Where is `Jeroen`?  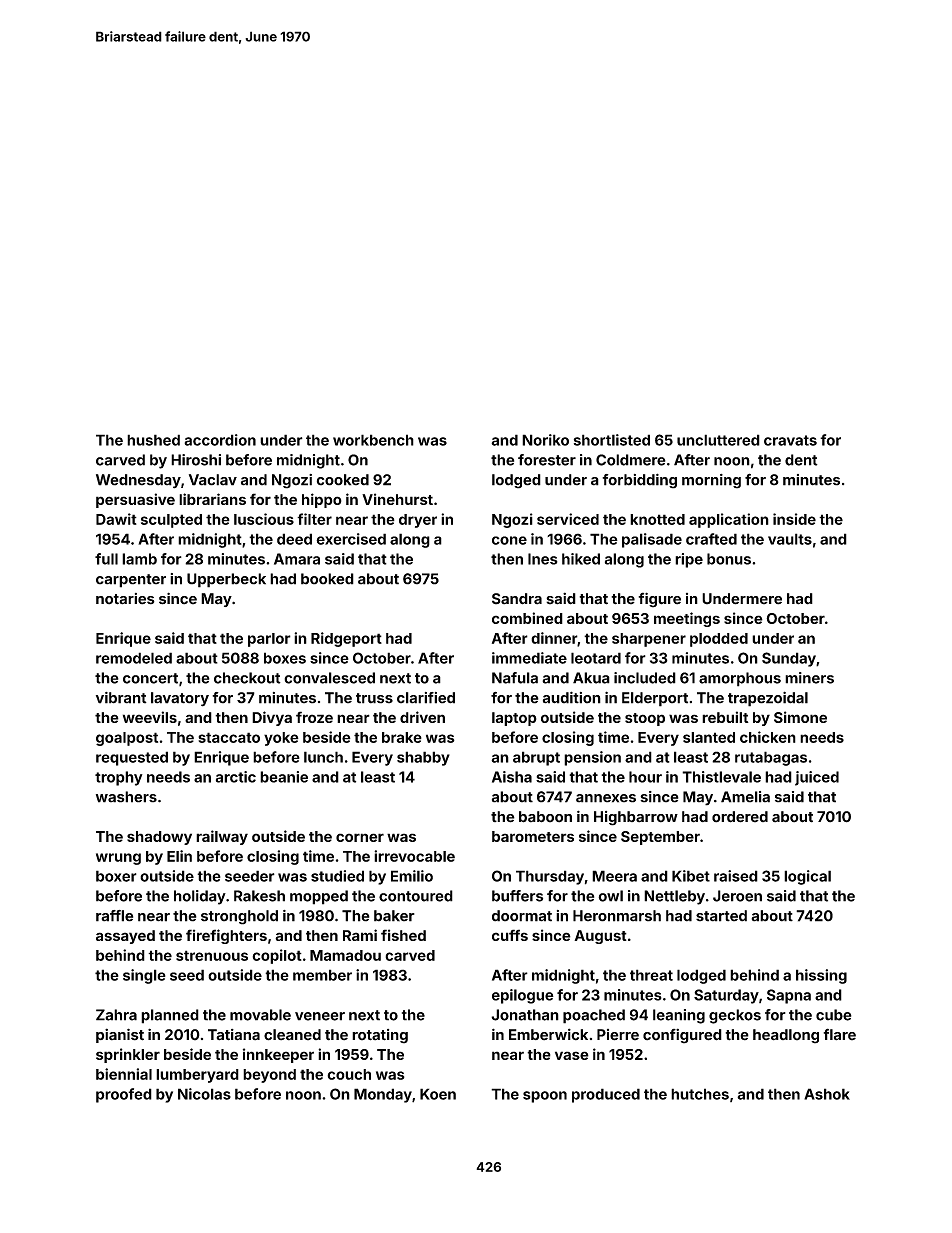 Jeroen is located at coordinates (737, 896).
